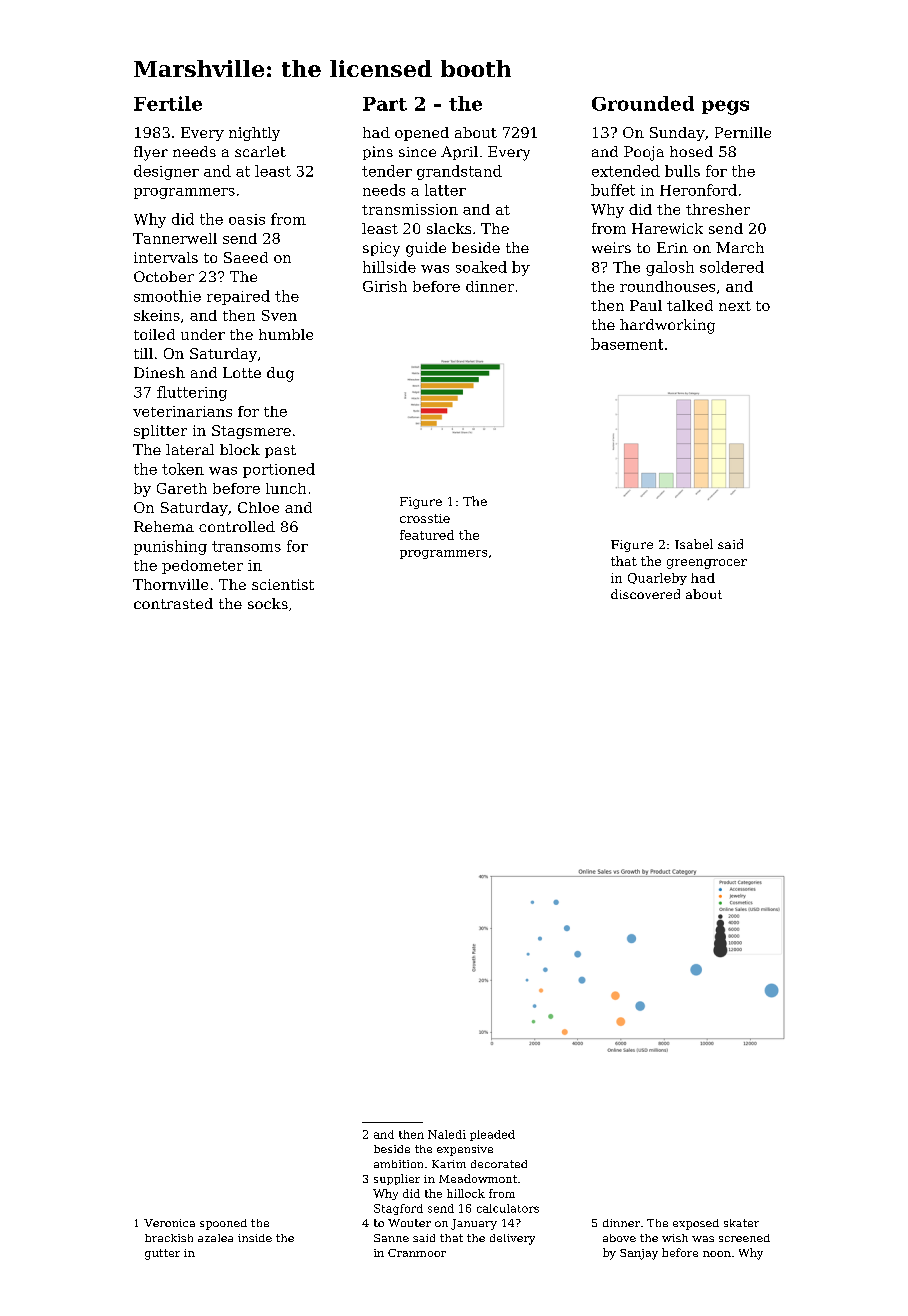  What do you see at coordinates (246, 257) in the document?
I see `Saeed` at bounding box center [246, 257].
